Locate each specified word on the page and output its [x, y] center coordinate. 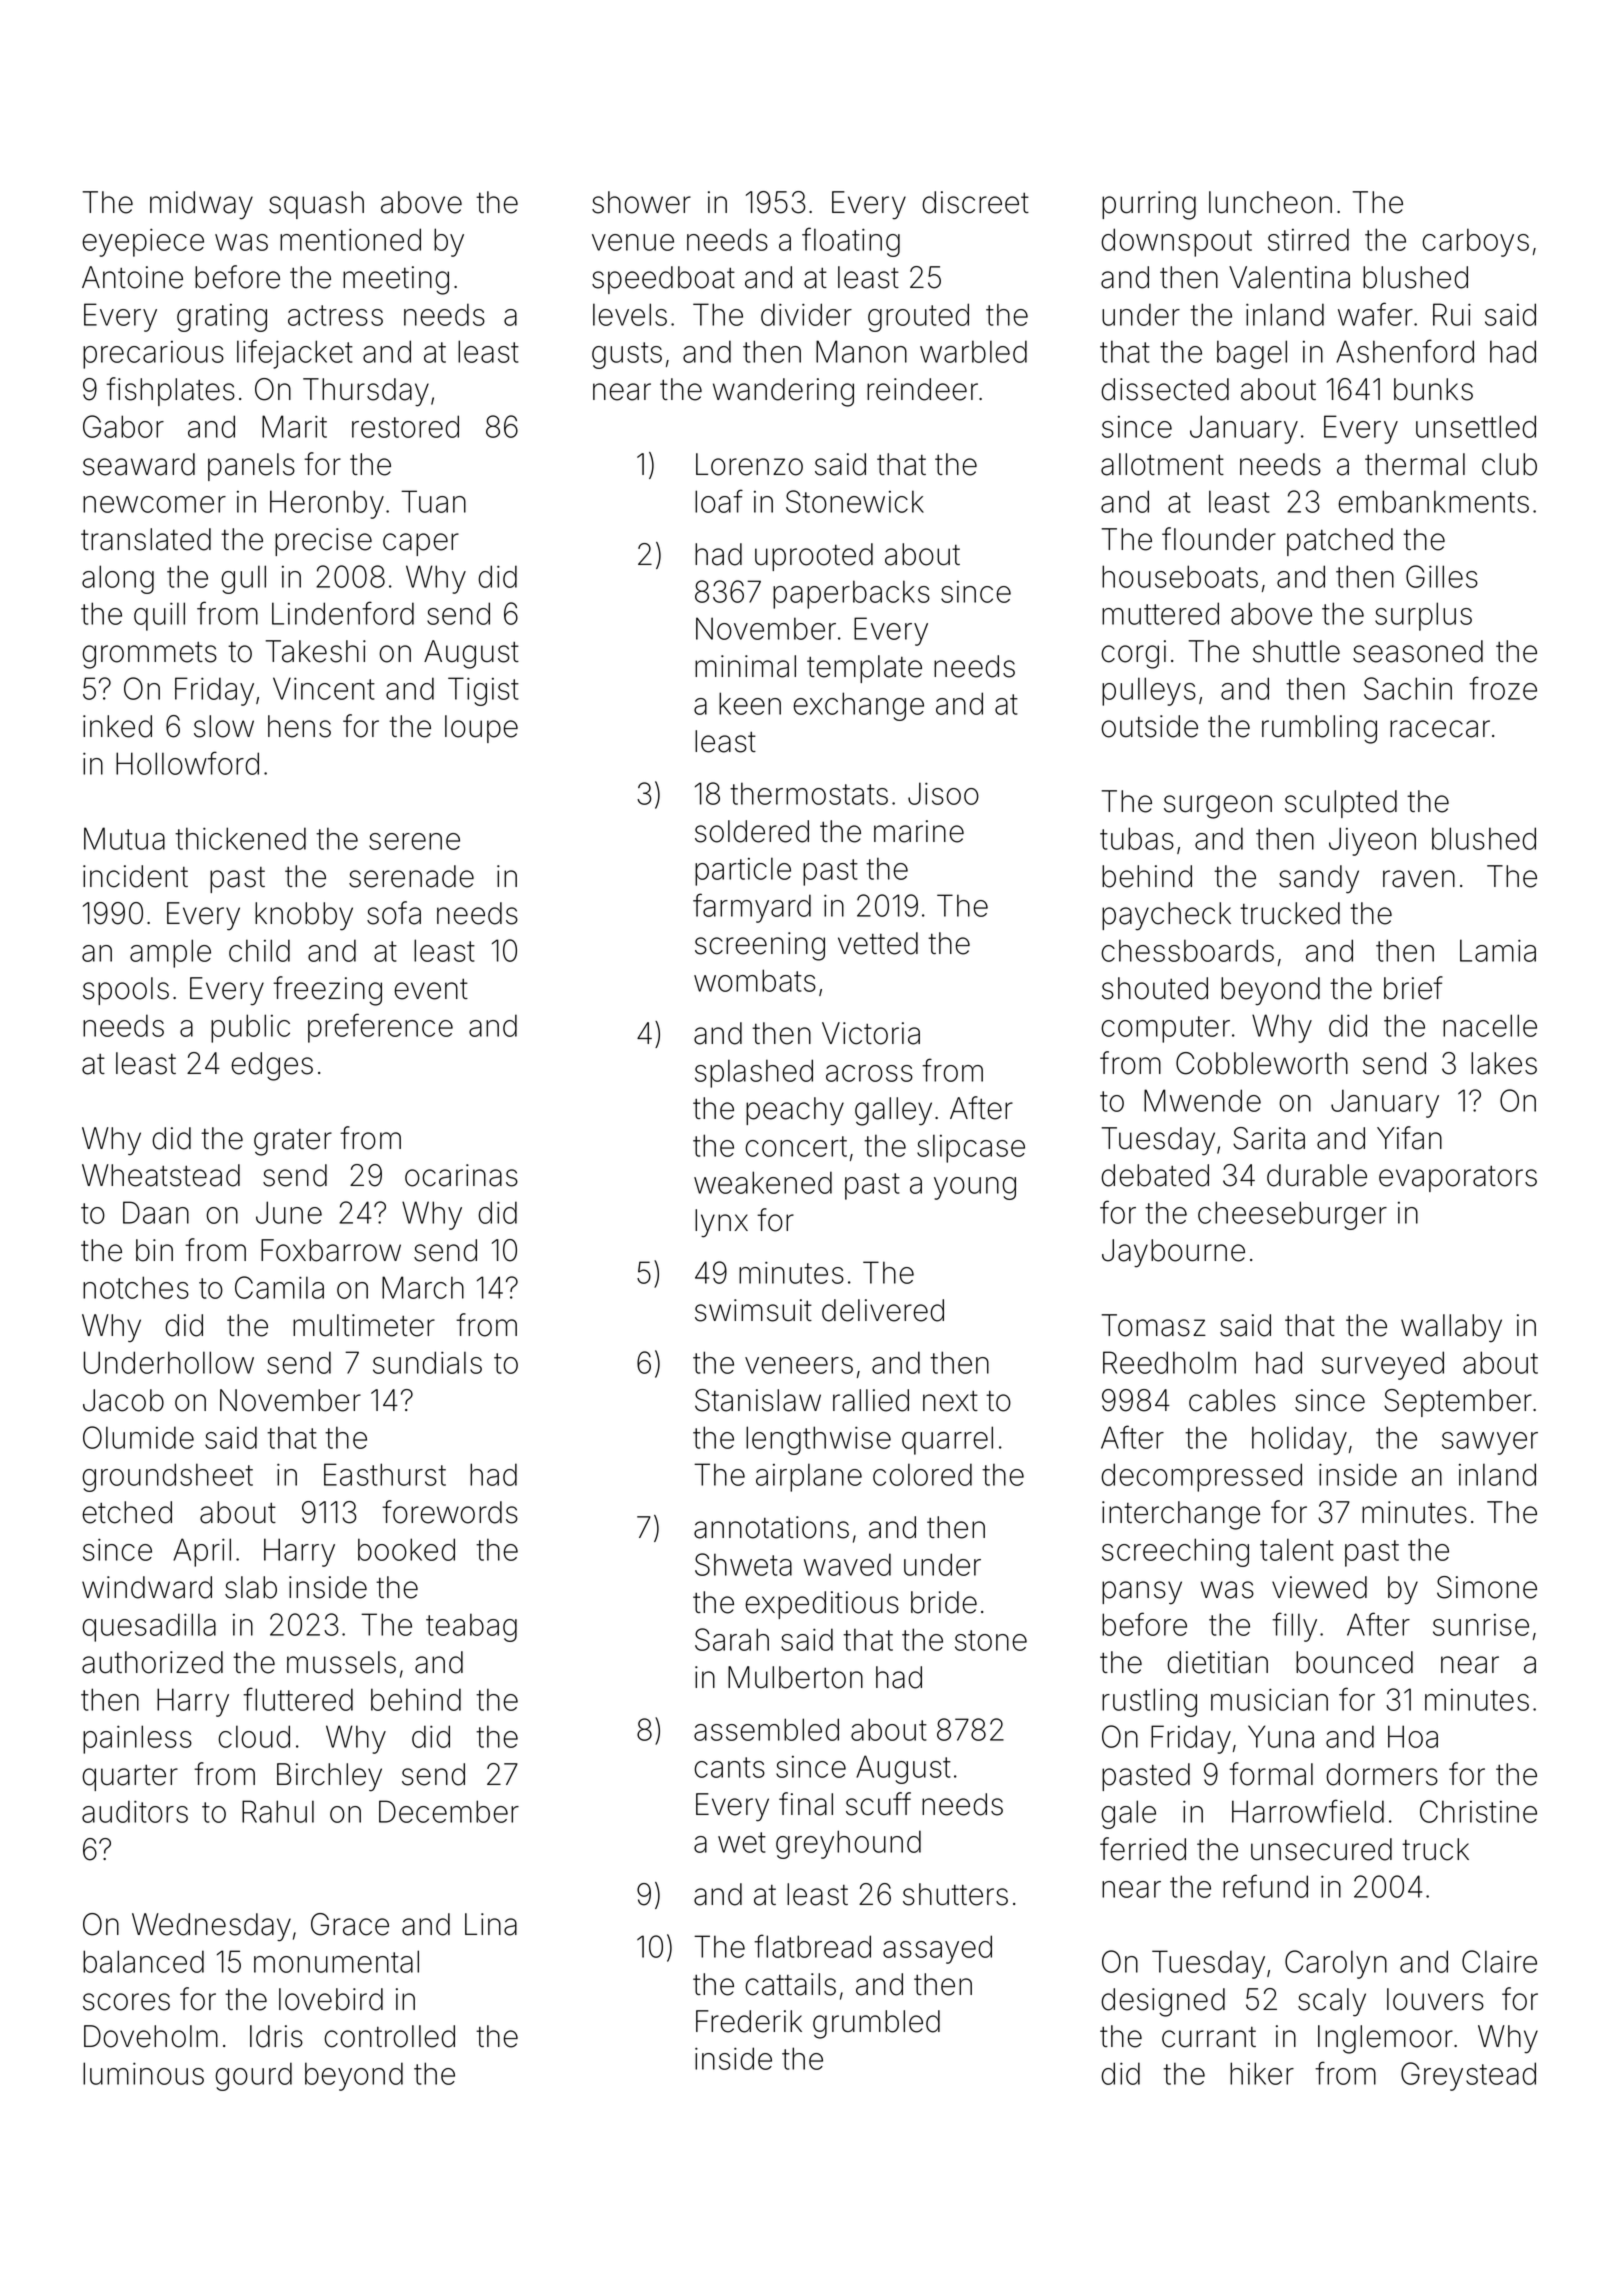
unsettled [1476, 426]
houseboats [1180, 576]
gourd [253, 2076]
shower [641, 202]
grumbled [876, 2024]
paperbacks [851, 594]
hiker [1262, 2073]
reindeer [922, 389]
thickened [240, 838]
